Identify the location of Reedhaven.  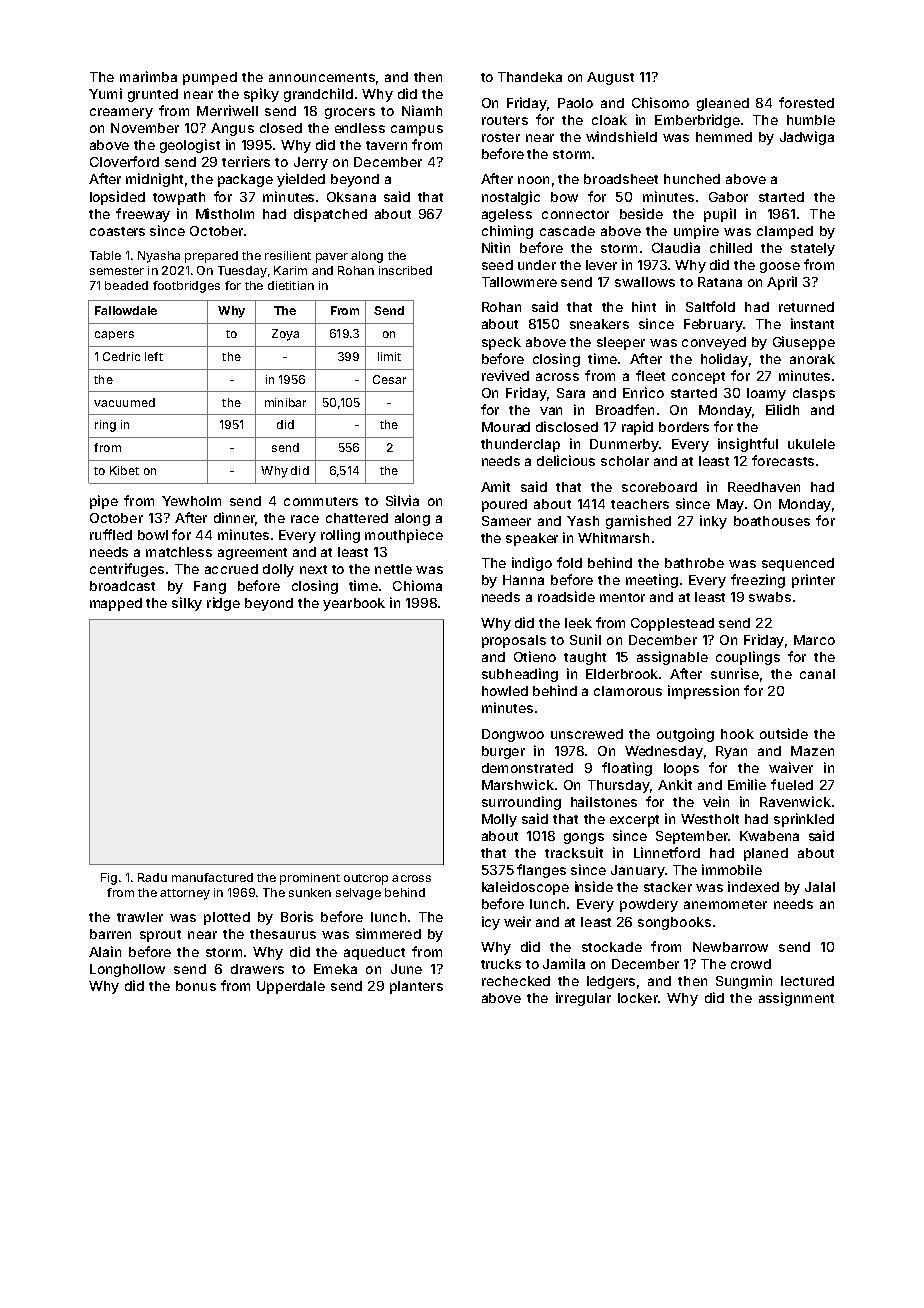
(764, 487).
